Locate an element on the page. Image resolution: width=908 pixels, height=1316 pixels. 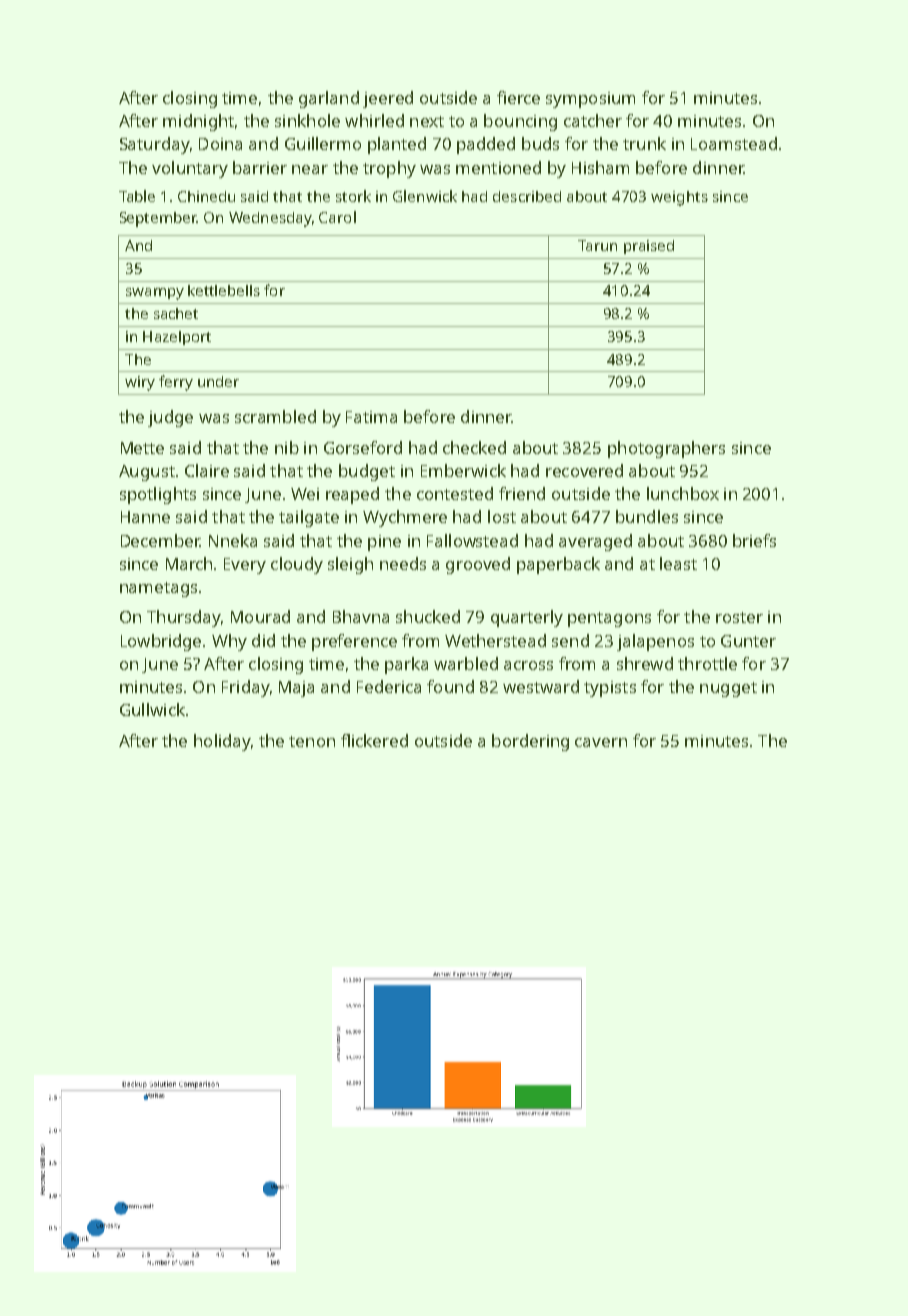
photographers is located at coordinates (666, 449).
